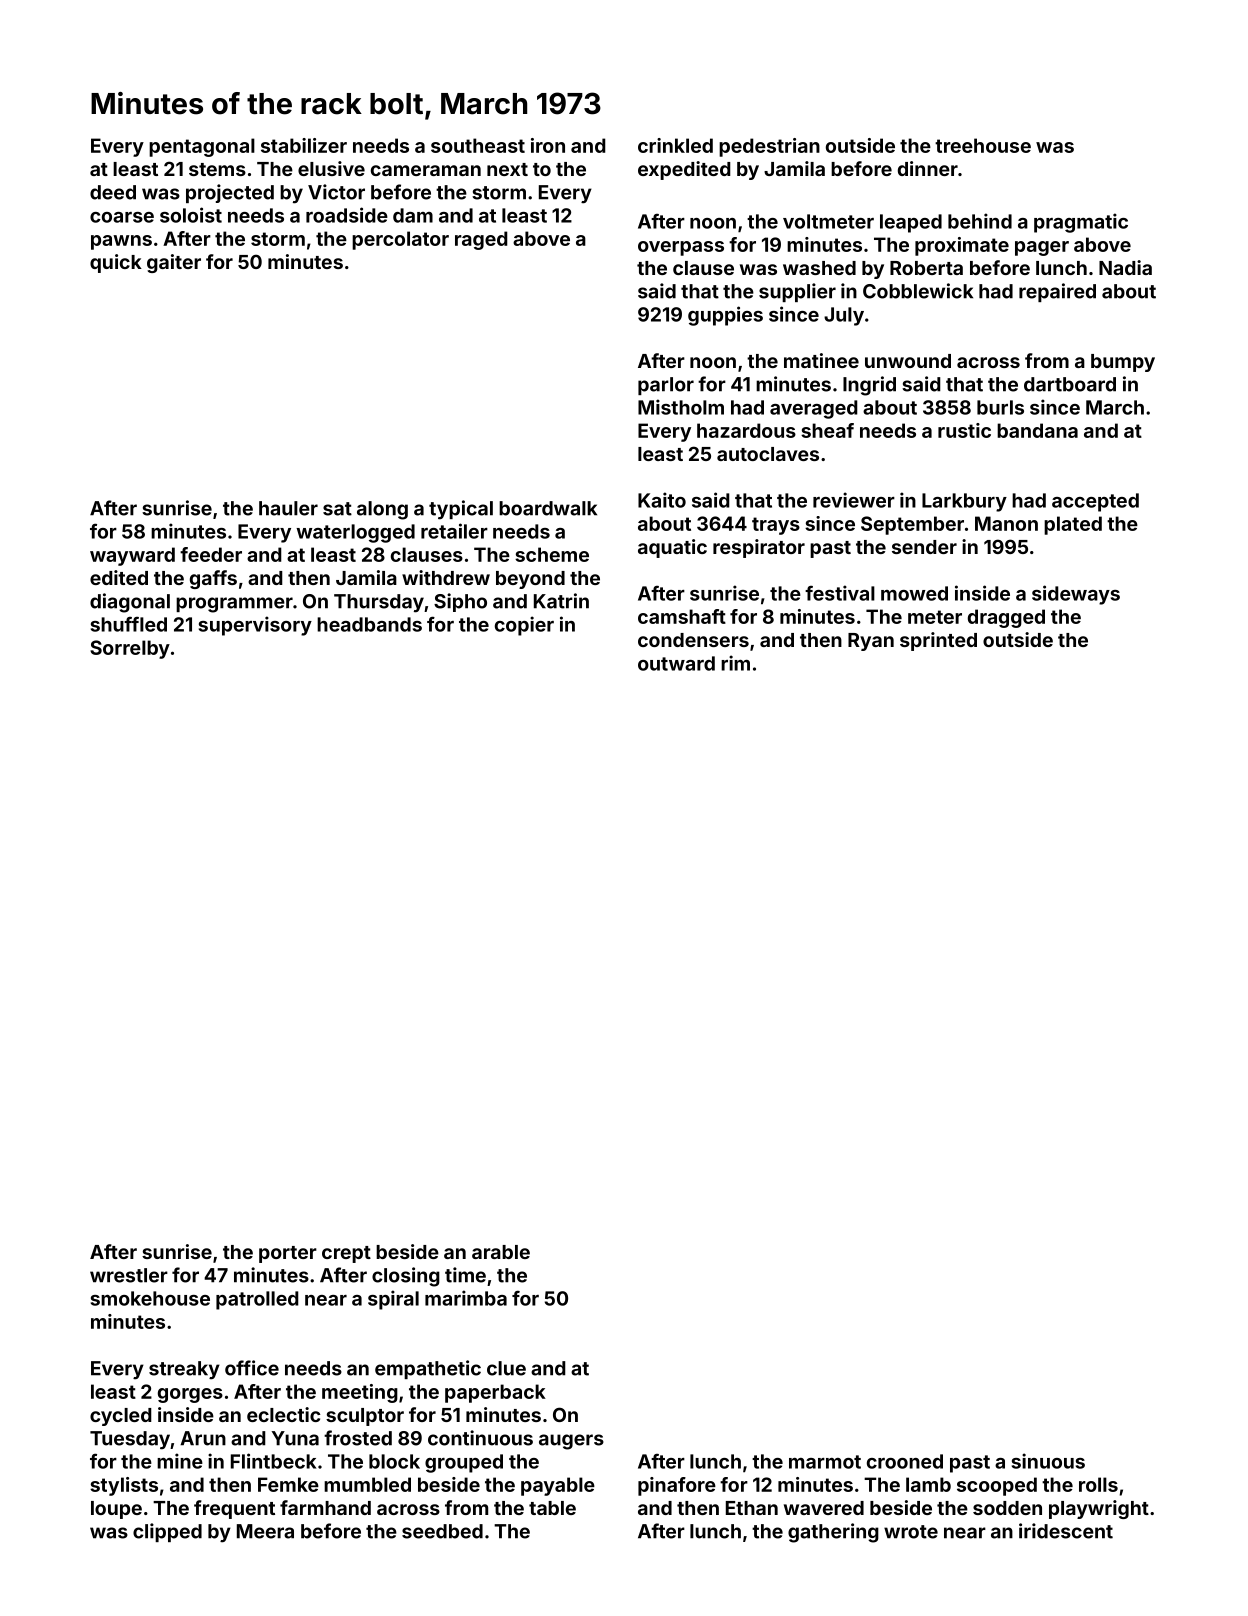 This document has height=1616, width=1248. I want to click on behind, so click(980, 221).
